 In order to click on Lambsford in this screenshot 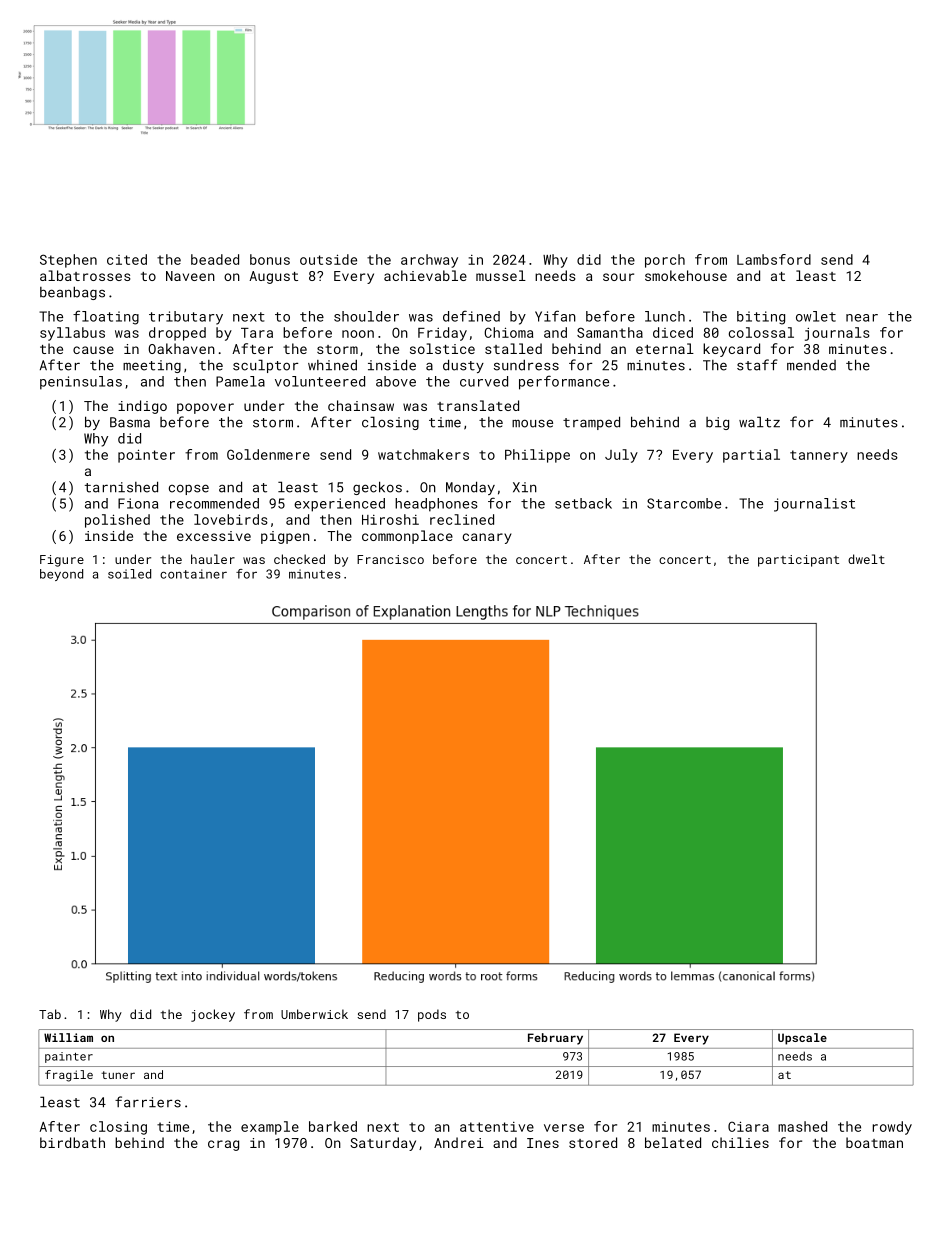, I will do `click(774, 259)`.
